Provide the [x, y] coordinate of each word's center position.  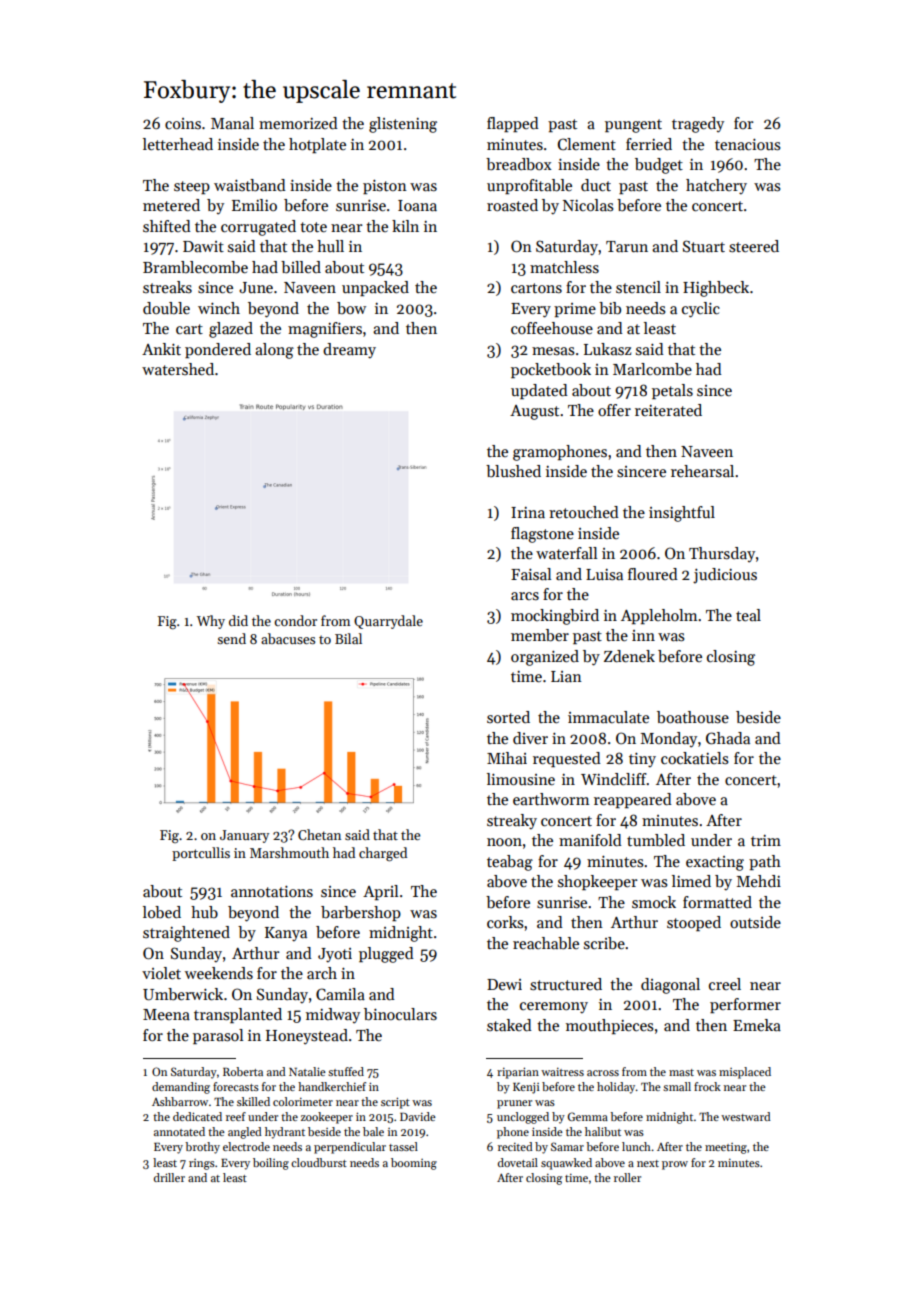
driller [169, 1177]
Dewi [504, 984]
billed [301, 267]
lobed [162, 912]
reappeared [633, 800]
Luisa [604, 575]
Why [211, 622]
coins [183, 123]
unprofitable [529, 186]
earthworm [551, 799]
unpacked [375, 288]
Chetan [319, 834]
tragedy [698, 125]
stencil [638, 287]
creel [725, 984]
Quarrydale [388, 622]
